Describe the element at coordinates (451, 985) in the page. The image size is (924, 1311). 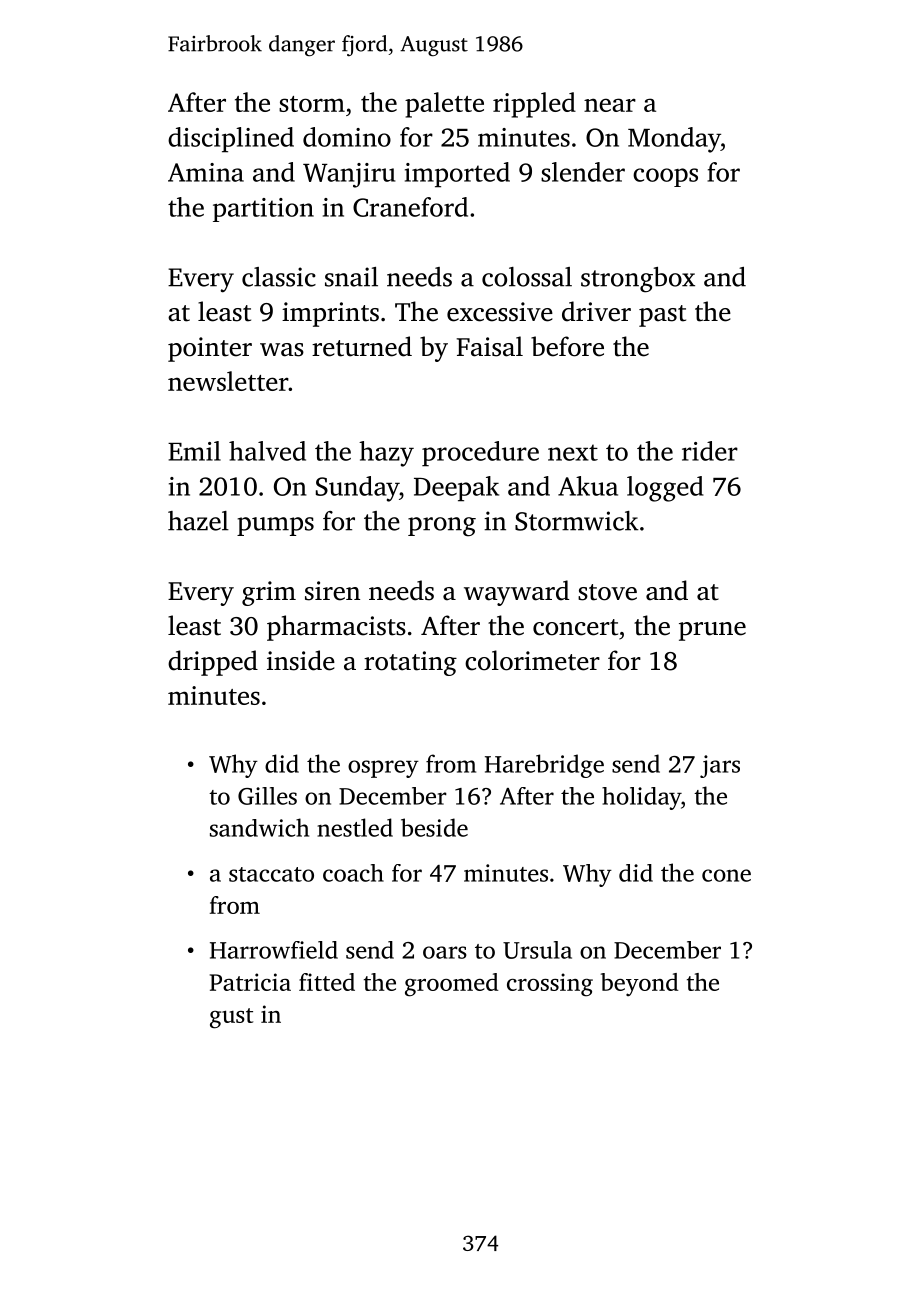
I see `groomed` at that location.
